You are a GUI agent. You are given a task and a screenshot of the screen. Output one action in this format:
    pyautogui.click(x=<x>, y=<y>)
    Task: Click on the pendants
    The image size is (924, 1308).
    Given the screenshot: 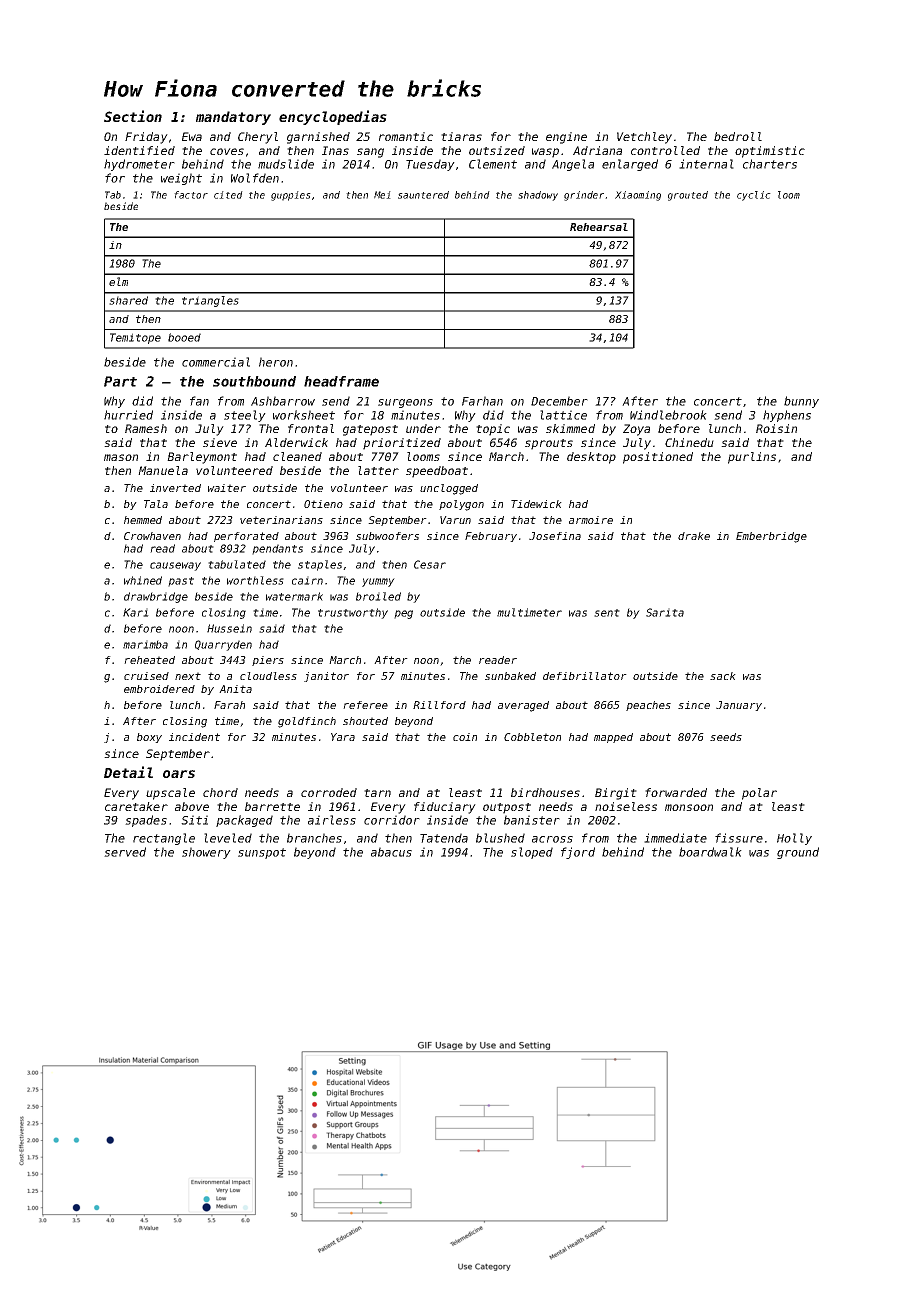 What is the action you would take?
    pyautogui.click(x=277, y=549)
